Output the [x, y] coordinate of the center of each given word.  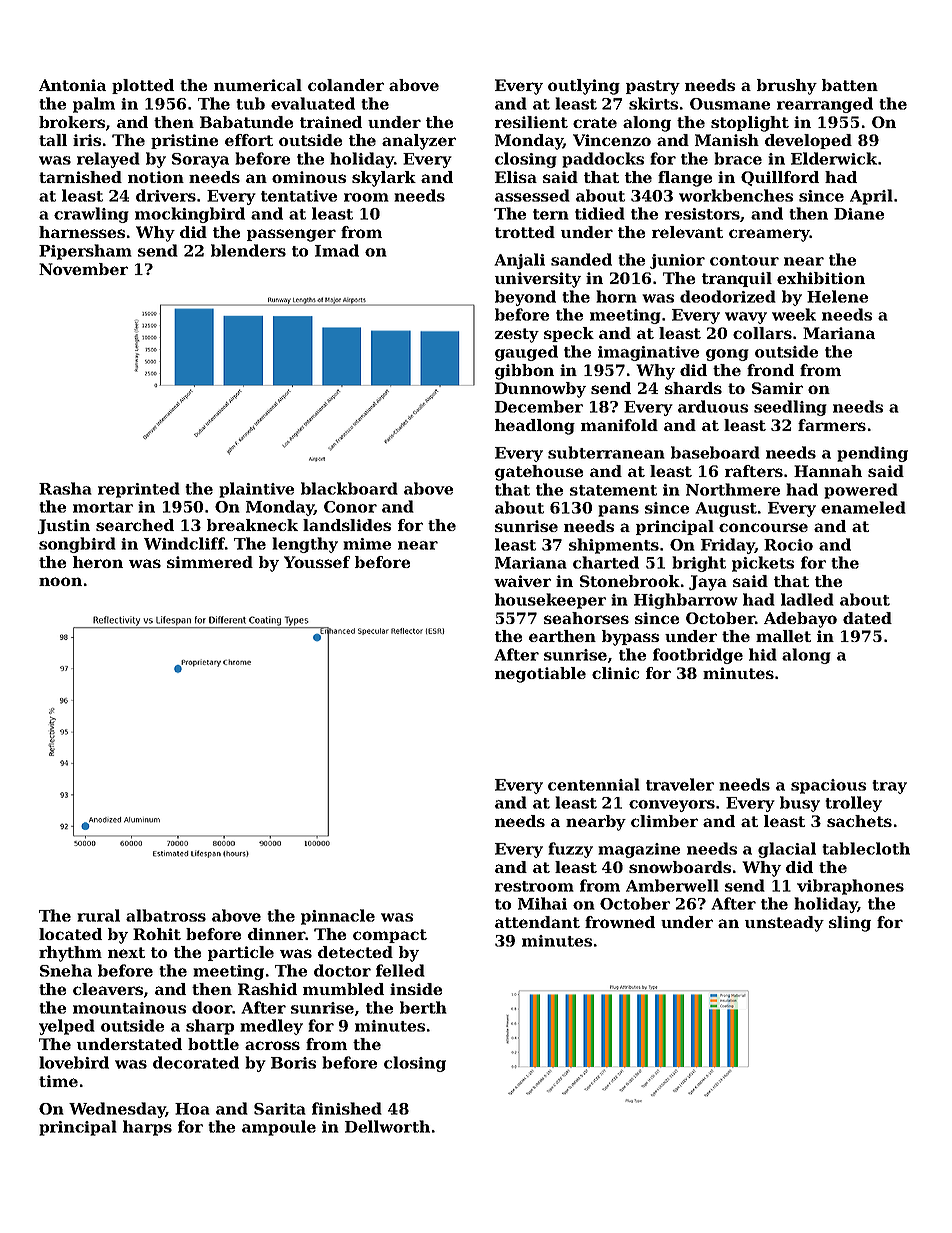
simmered [210, 562]
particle [241, 953]
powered [861, 491]
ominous [309, 177]
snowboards [680, 867]
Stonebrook [630, 581]
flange [685, 179]
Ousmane [730, 104]
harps [147, 1128]
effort [249, 140]
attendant [537, 922]
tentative [299, 196]
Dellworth [387, 1126]
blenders [248, 250]
